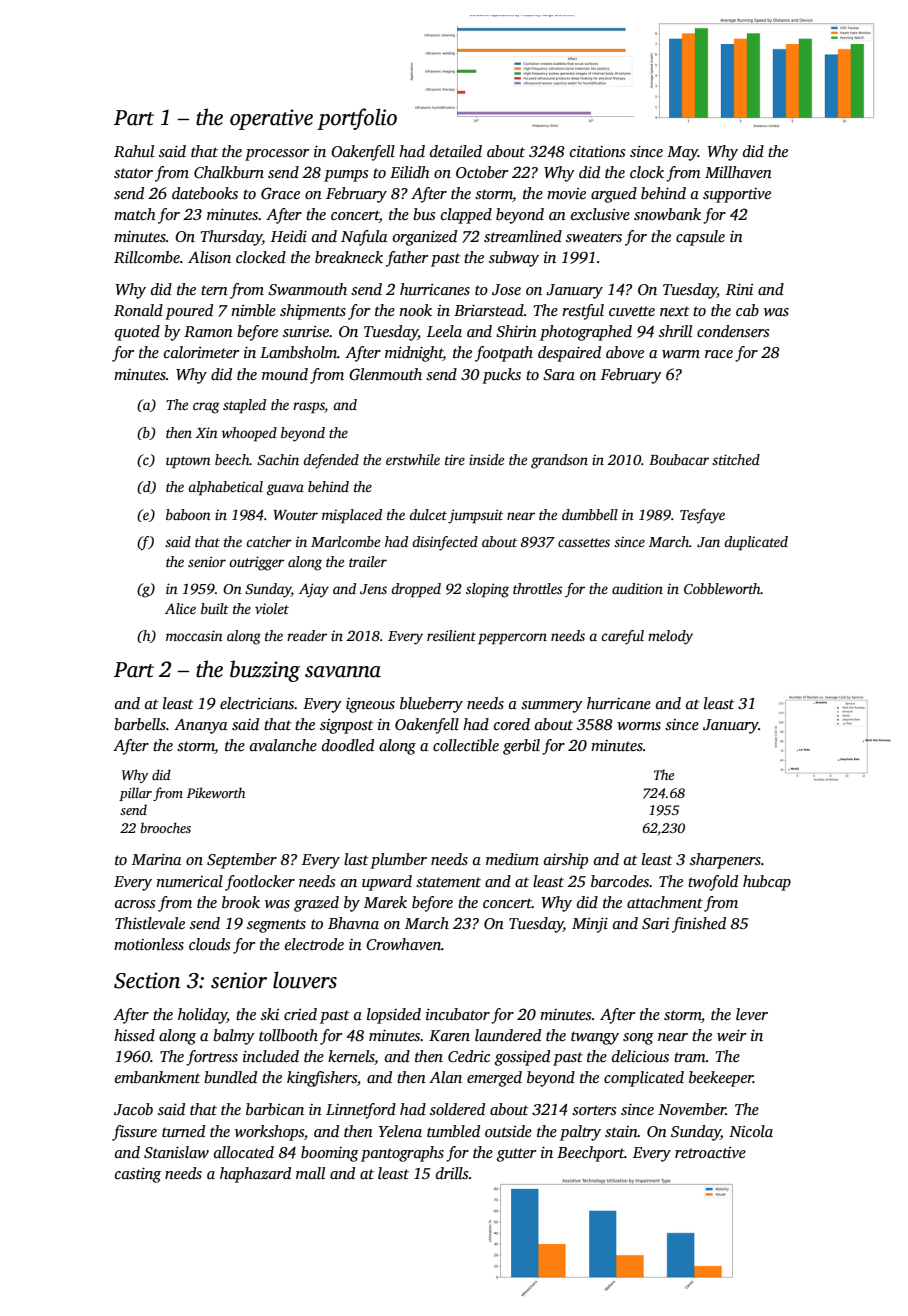  What do you see at coordinates (135, 794) in the screenshot?
I see `pillar` at bounding box center [135, 794].
